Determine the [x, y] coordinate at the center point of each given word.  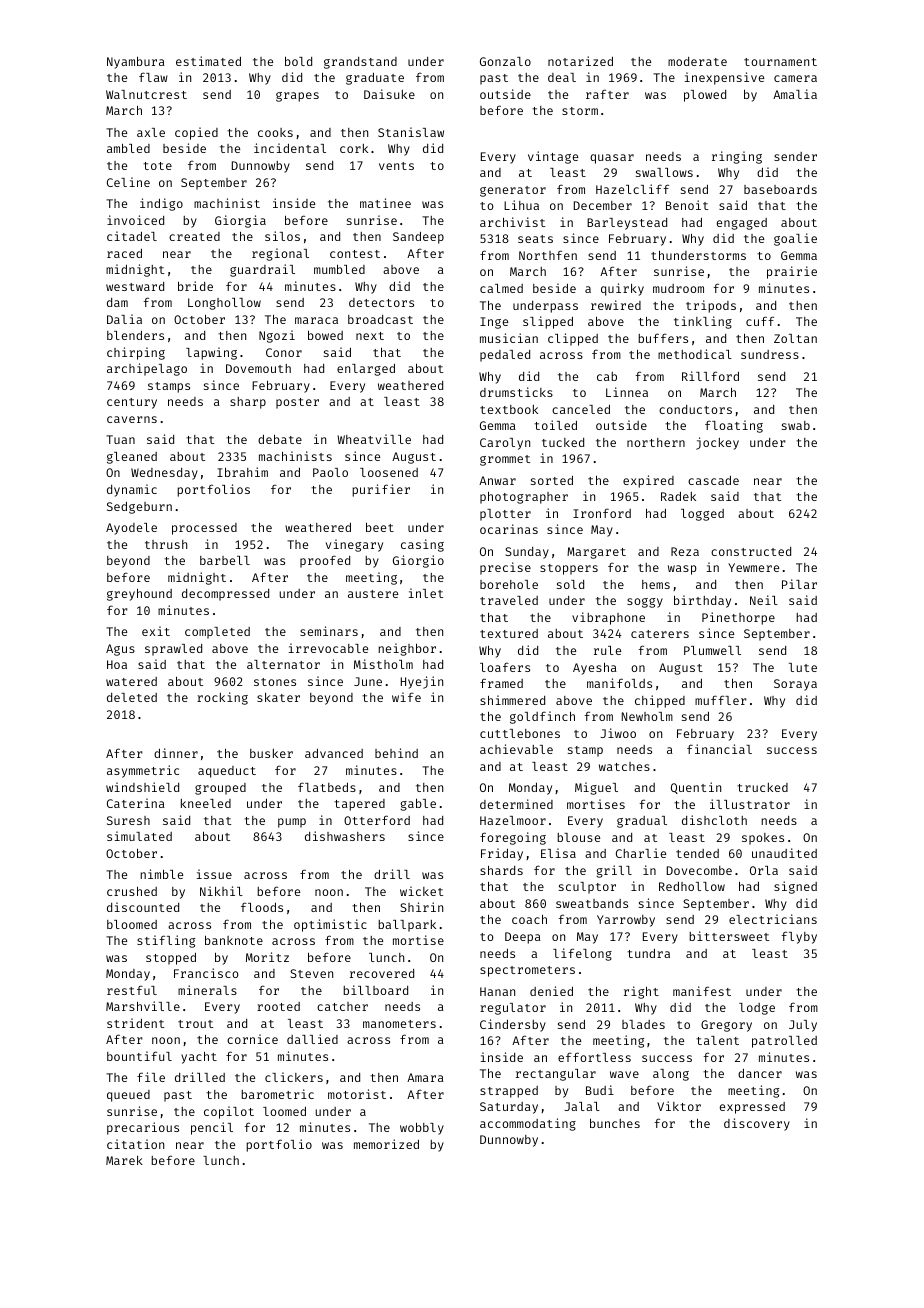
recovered [382, 973]
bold [298, 61]
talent [717, 1040]
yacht [199, 1058]
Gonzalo [505, 61]
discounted [143, 907]
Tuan [120, 439]
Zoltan [795, 338]
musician [509, 338]
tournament [780, 62]
